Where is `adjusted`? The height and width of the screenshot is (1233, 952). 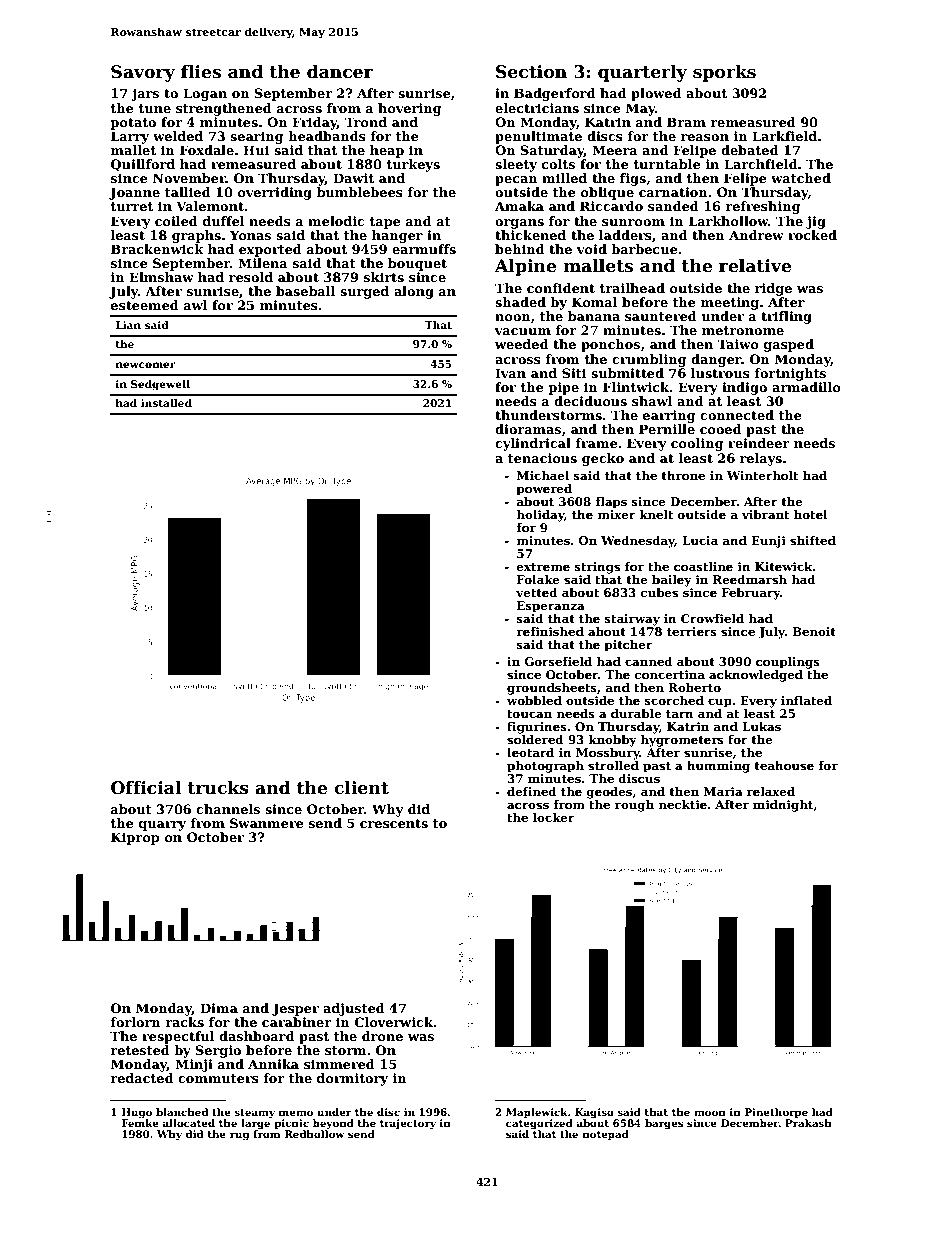 adjusted is located at coordinates (354, 1009).
